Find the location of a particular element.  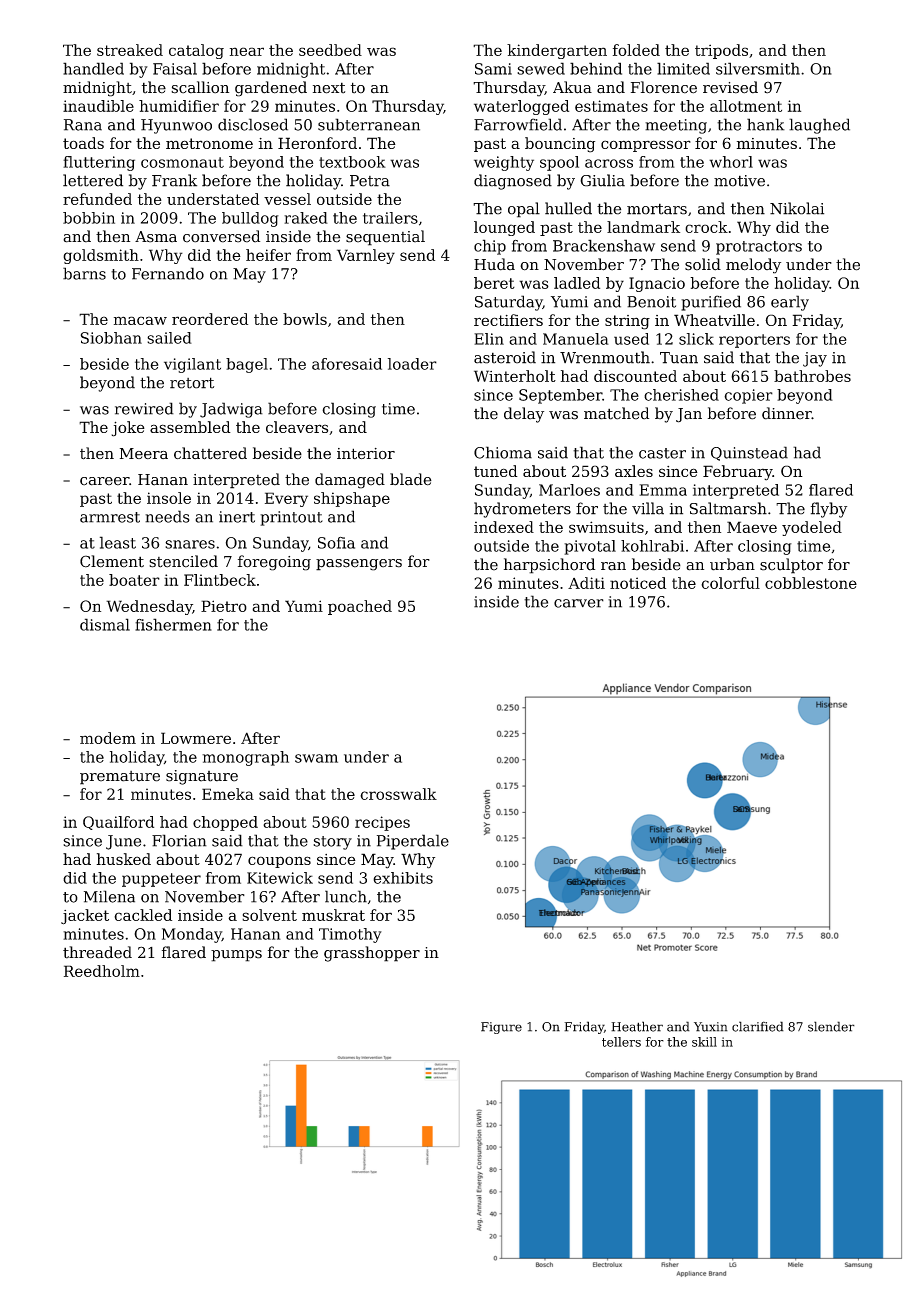

inert is located at coordinates (237, 517).
